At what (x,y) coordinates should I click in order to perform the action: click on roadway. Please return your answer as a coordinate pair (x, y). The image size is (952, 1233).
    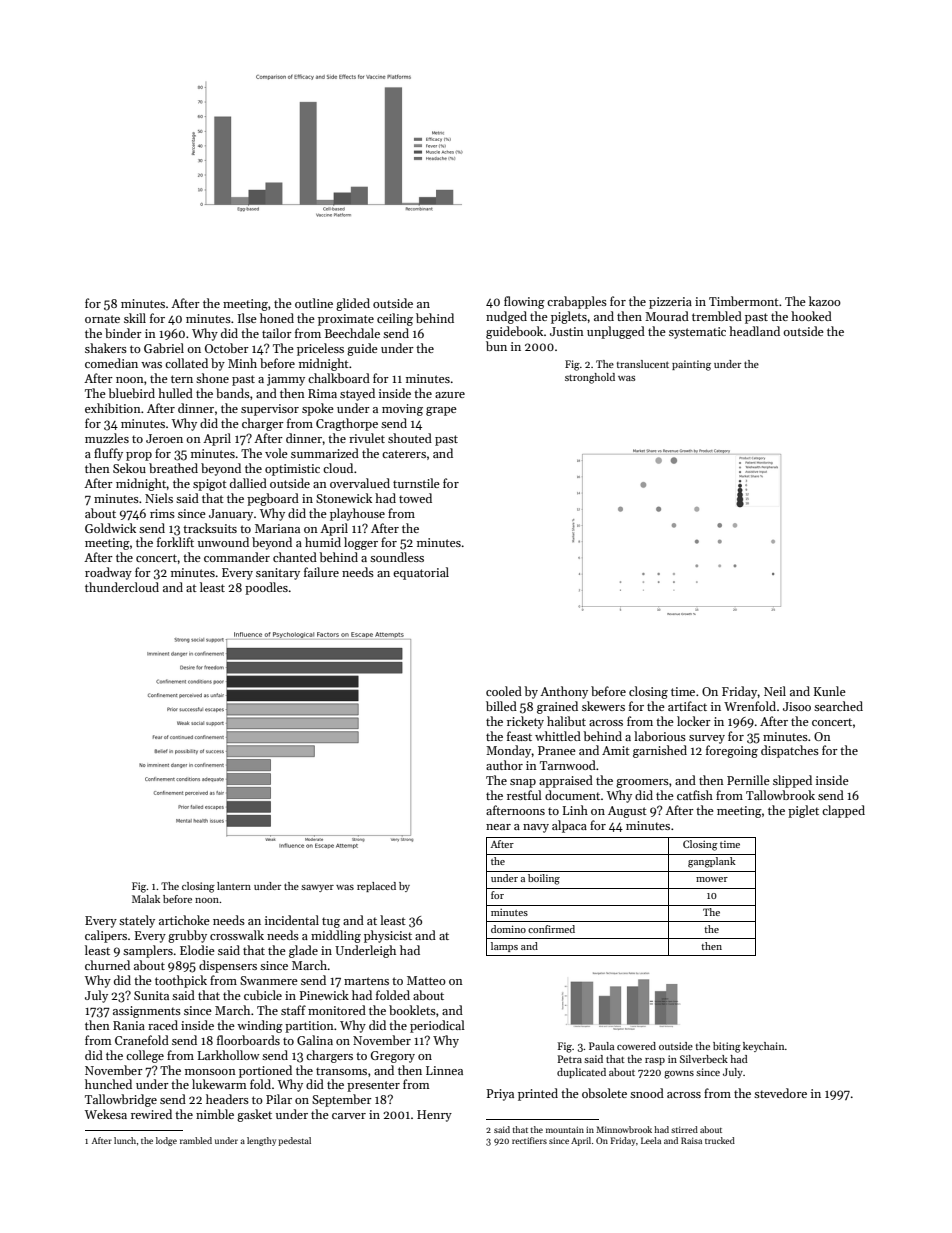
    Looking at the image, I should click on (108, 573).
